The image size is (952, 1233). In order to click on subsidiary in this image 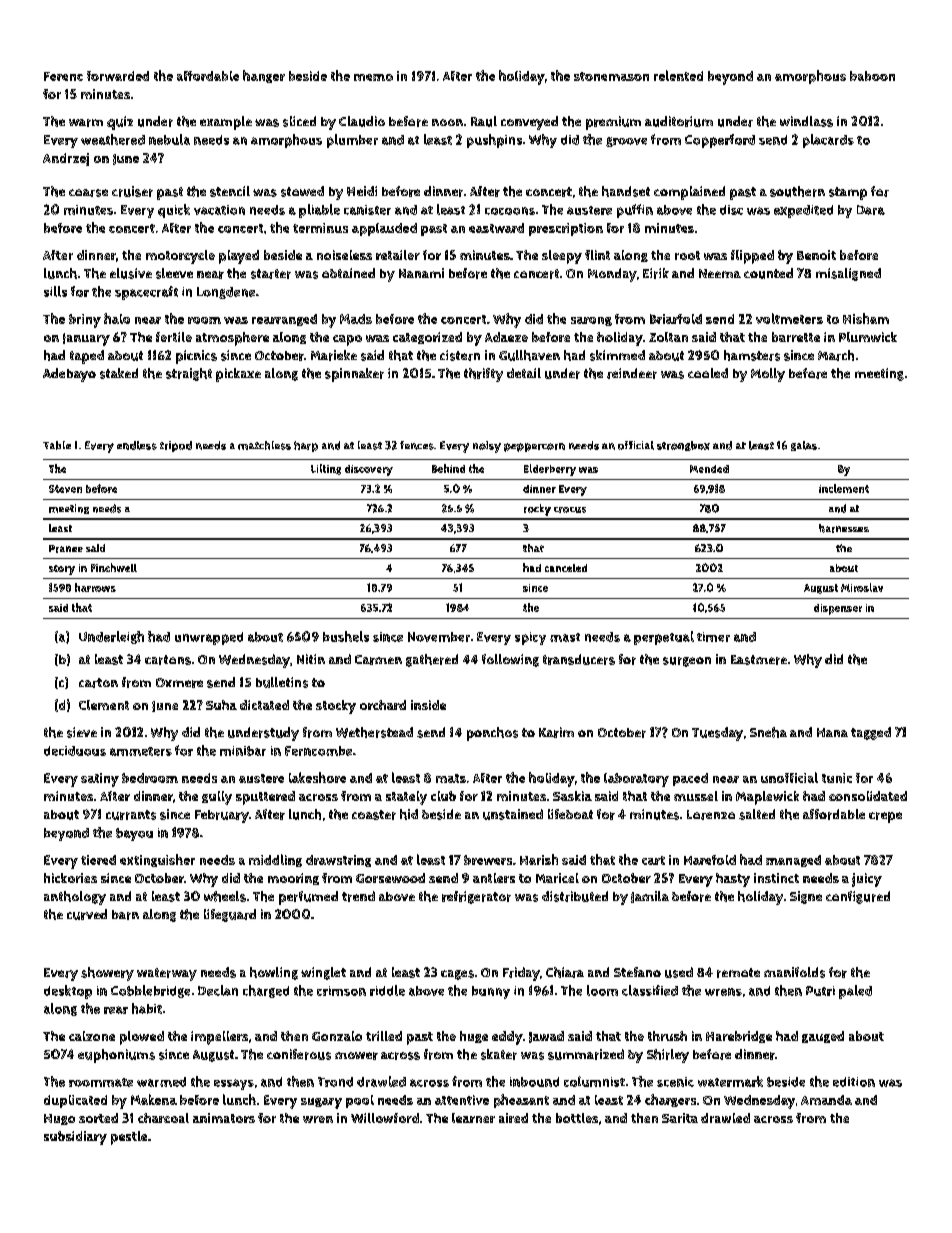, I will do `click(75, 1138)`.
